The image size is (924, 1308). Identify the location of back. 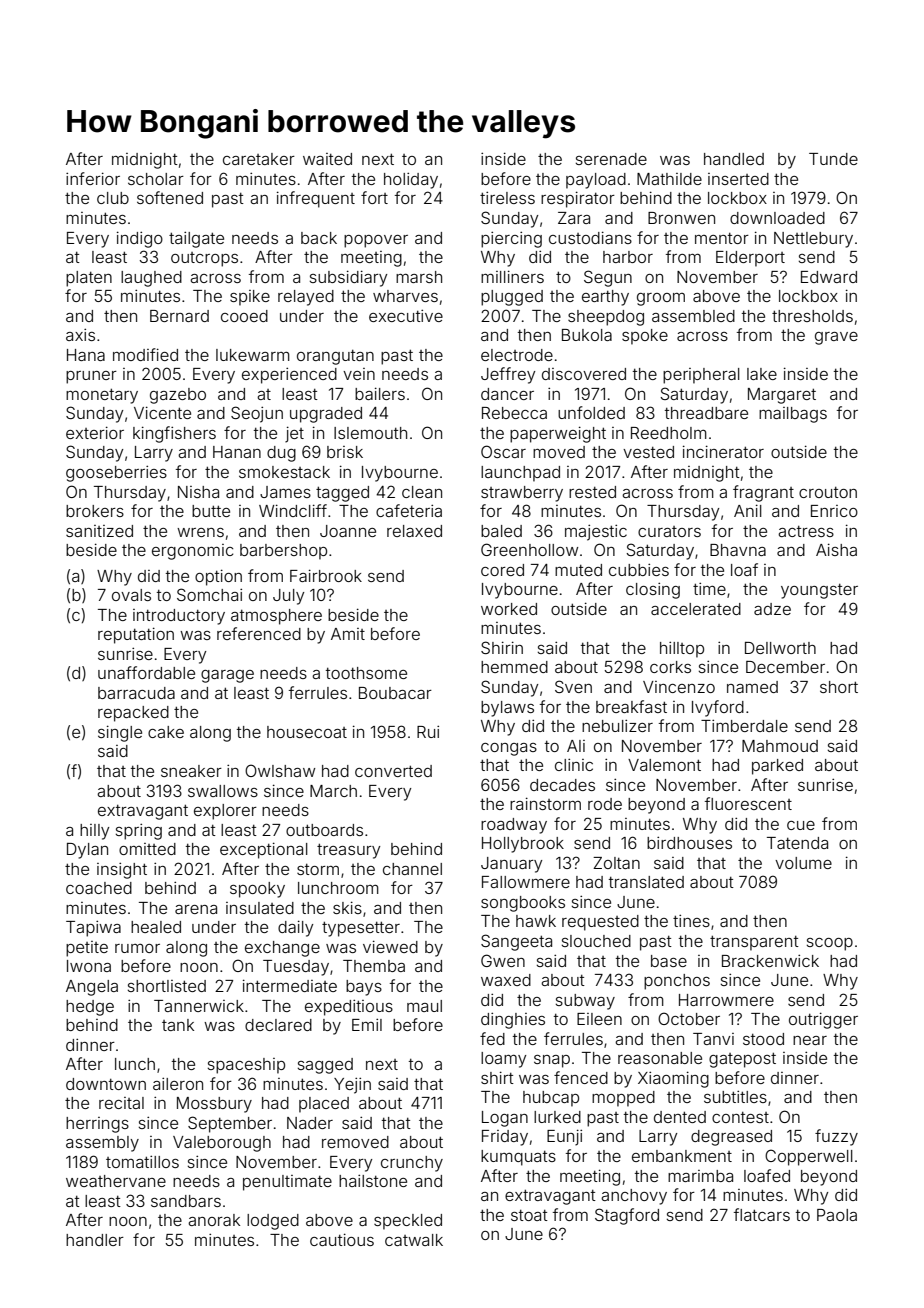
(319, 238).
